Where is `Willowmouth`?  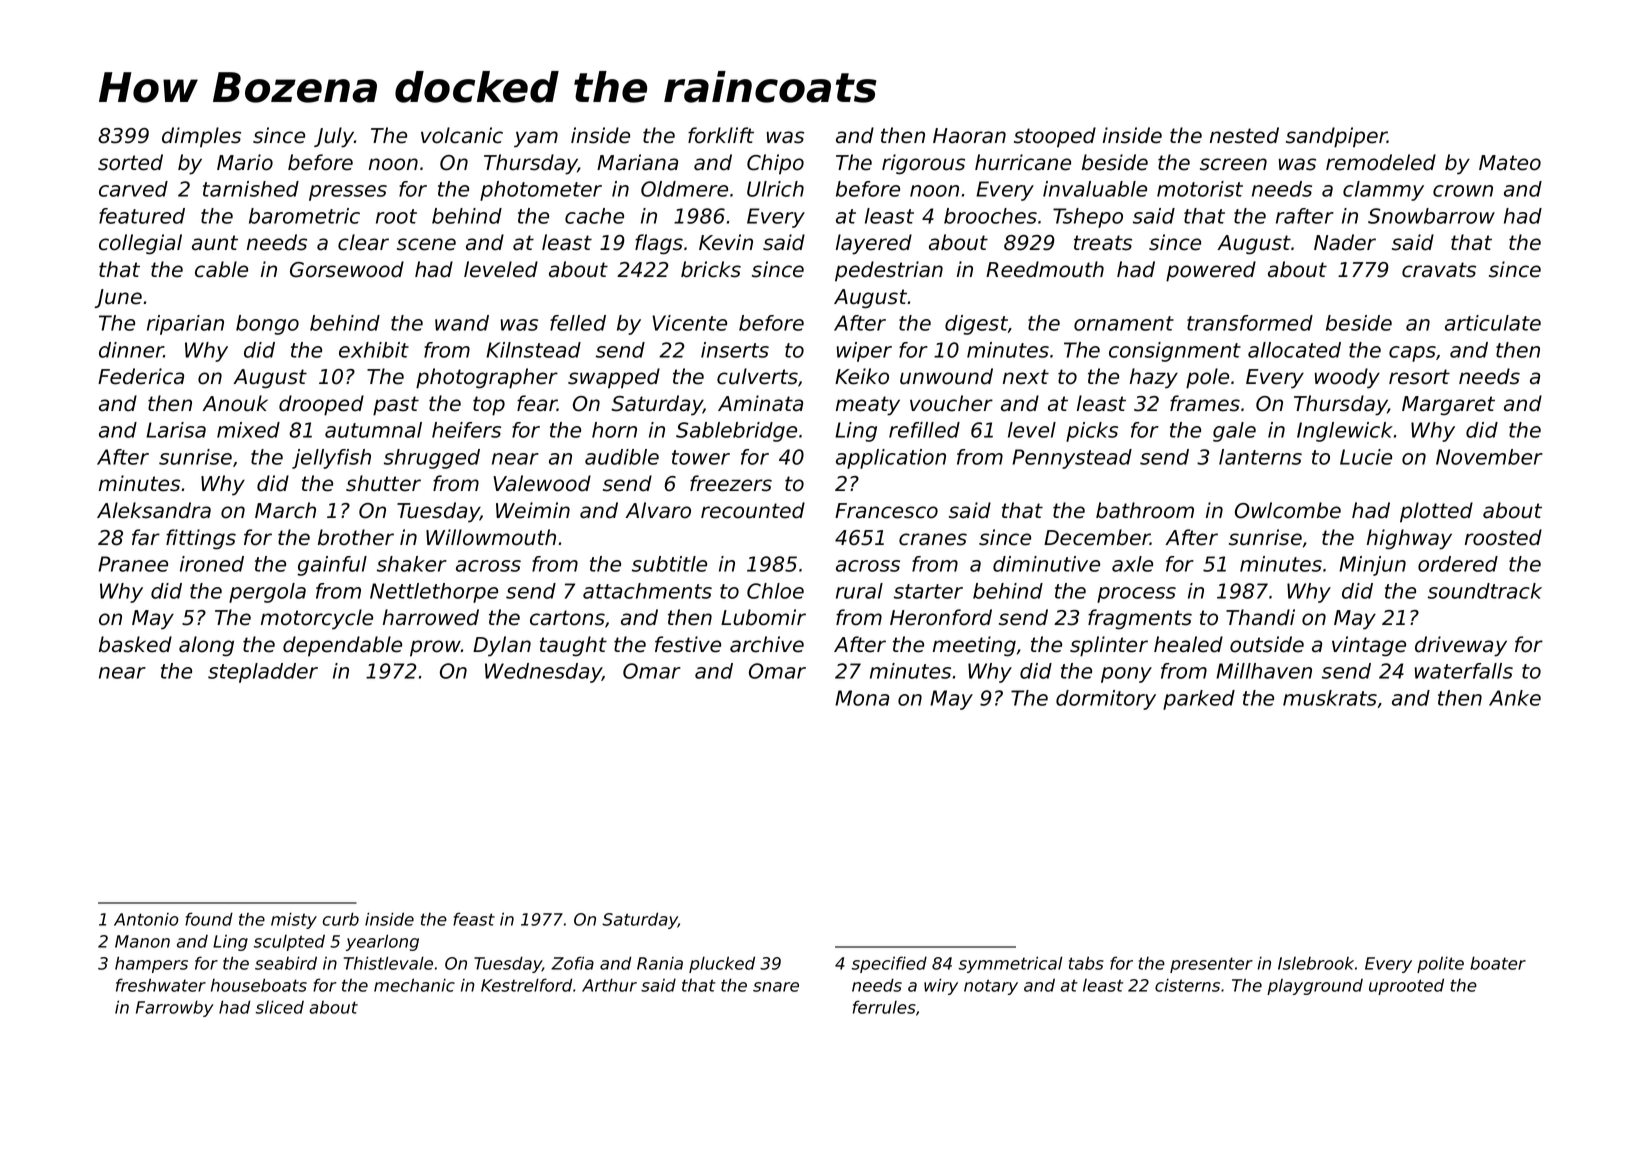
Willowmouth is located at coordinates (491, 537).
